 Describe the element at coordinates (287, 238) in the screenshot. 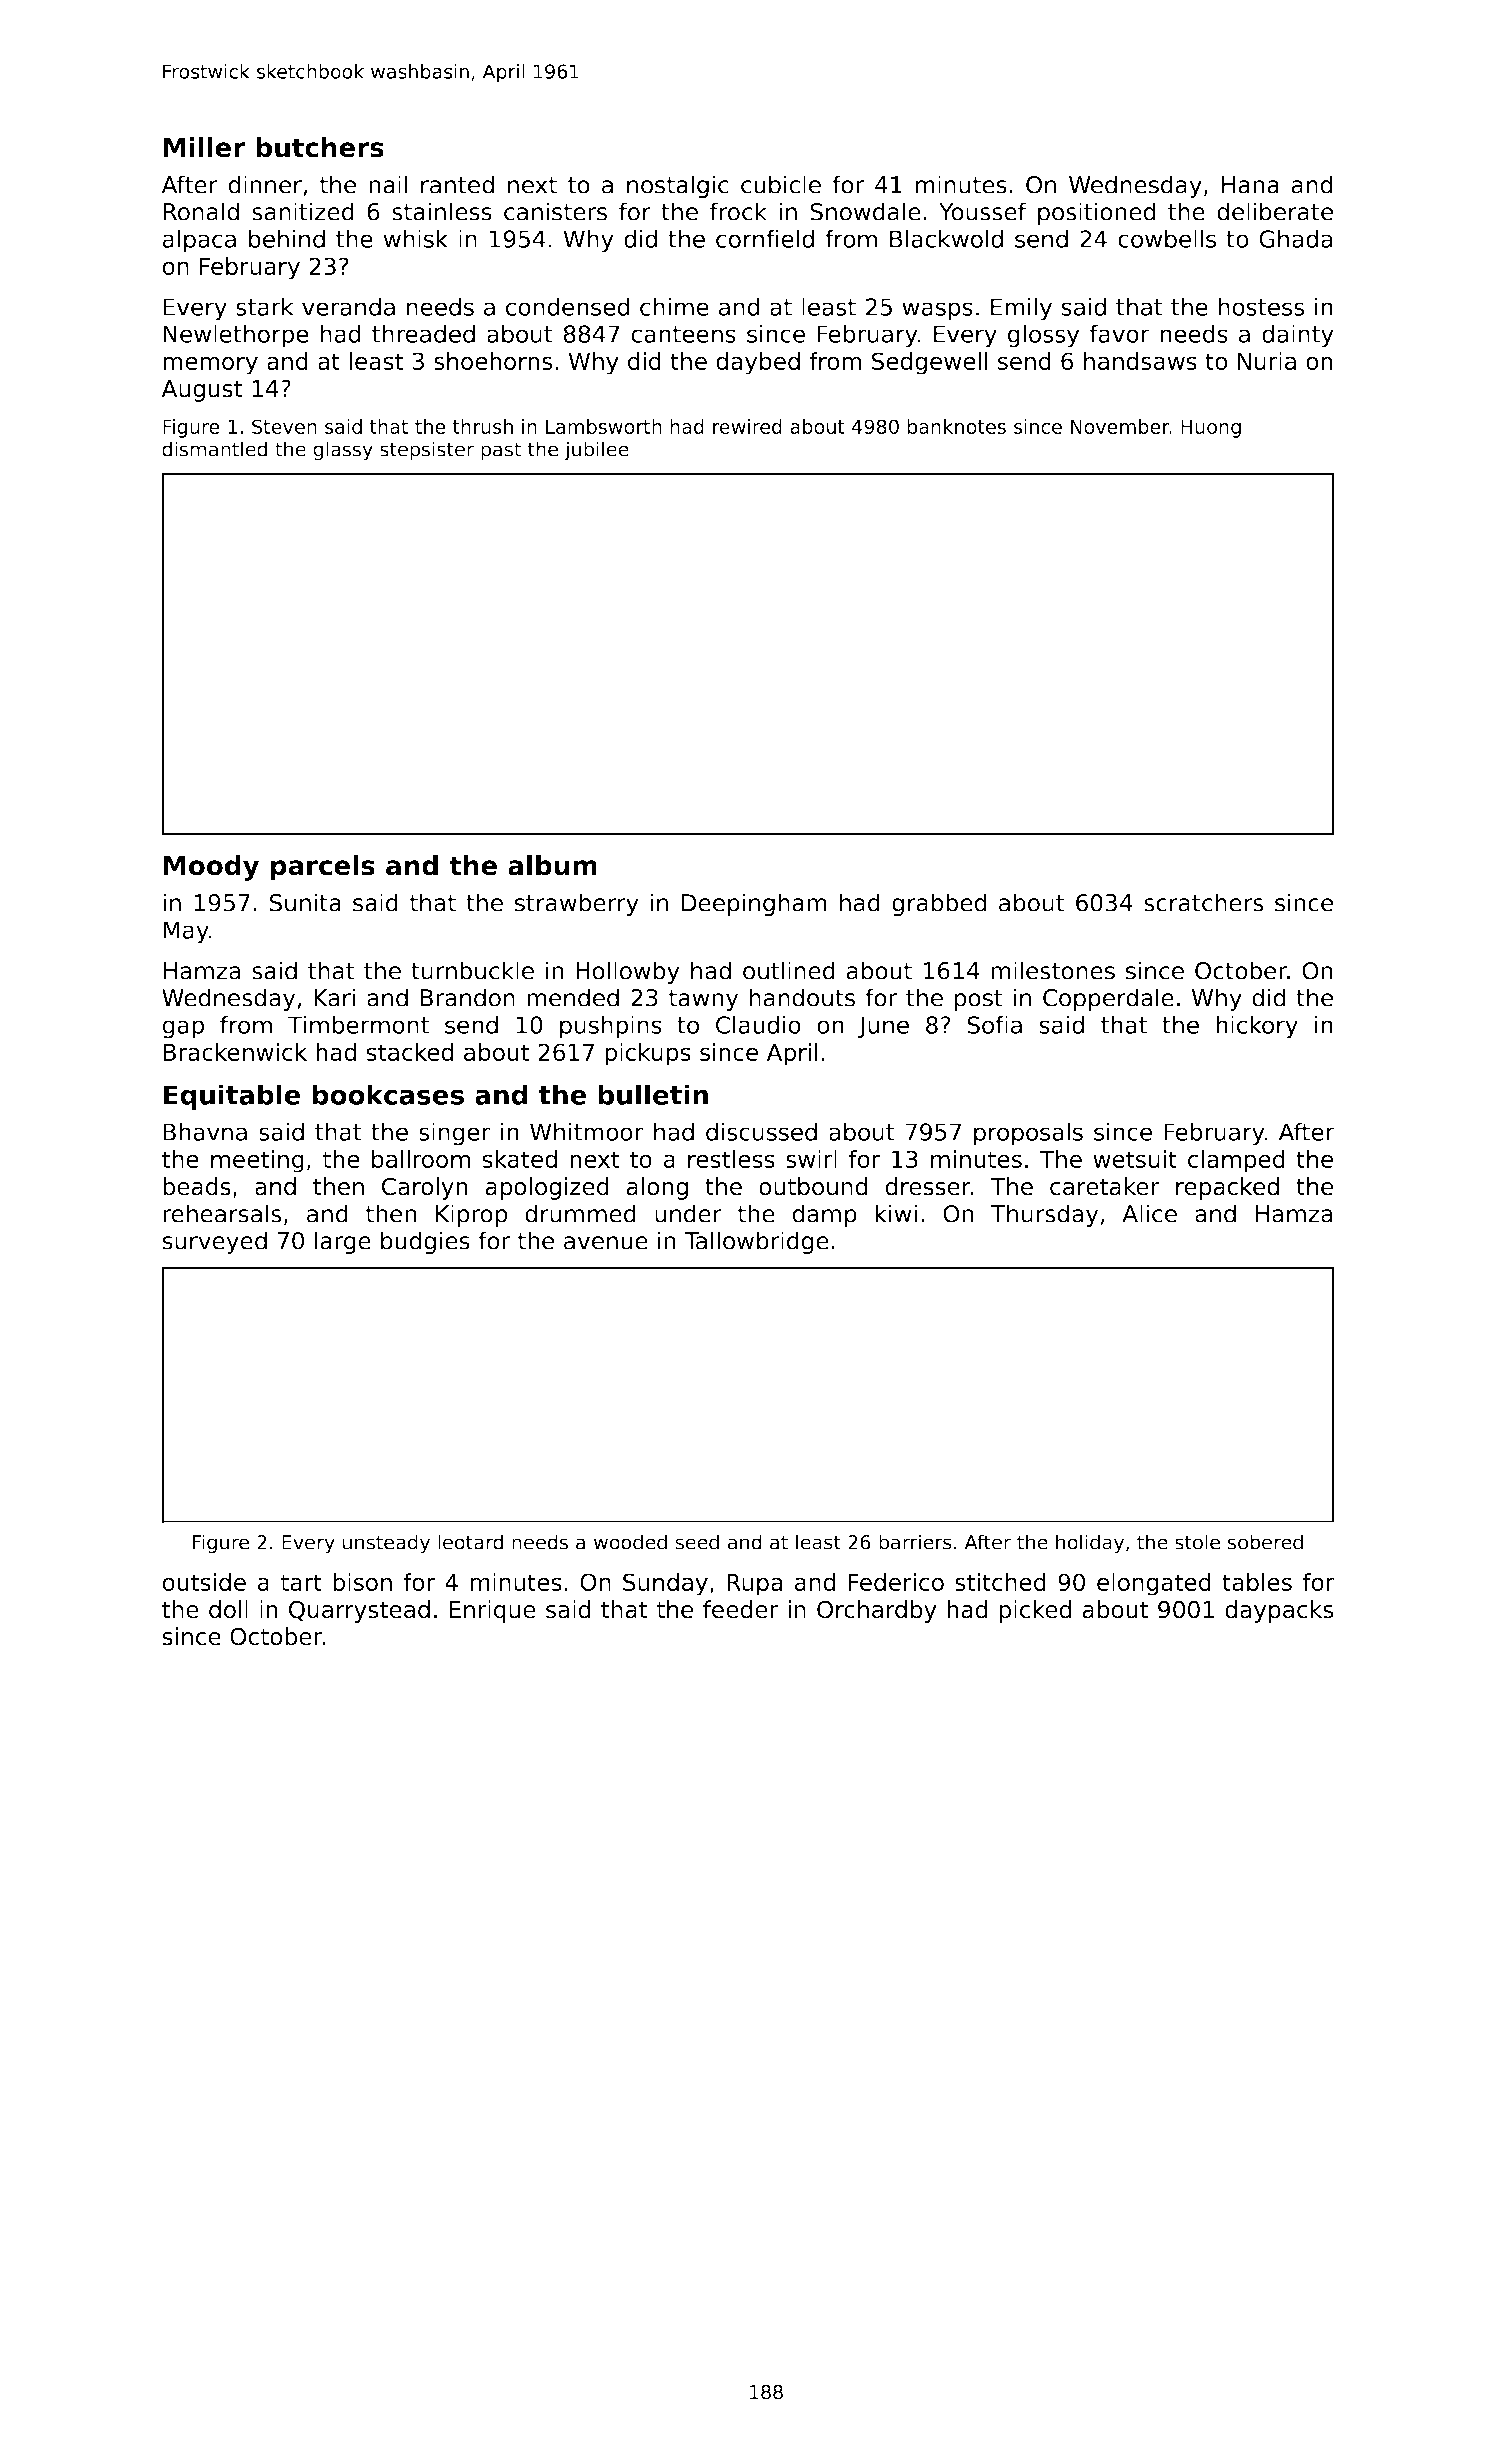

I see `behind` at that location.
